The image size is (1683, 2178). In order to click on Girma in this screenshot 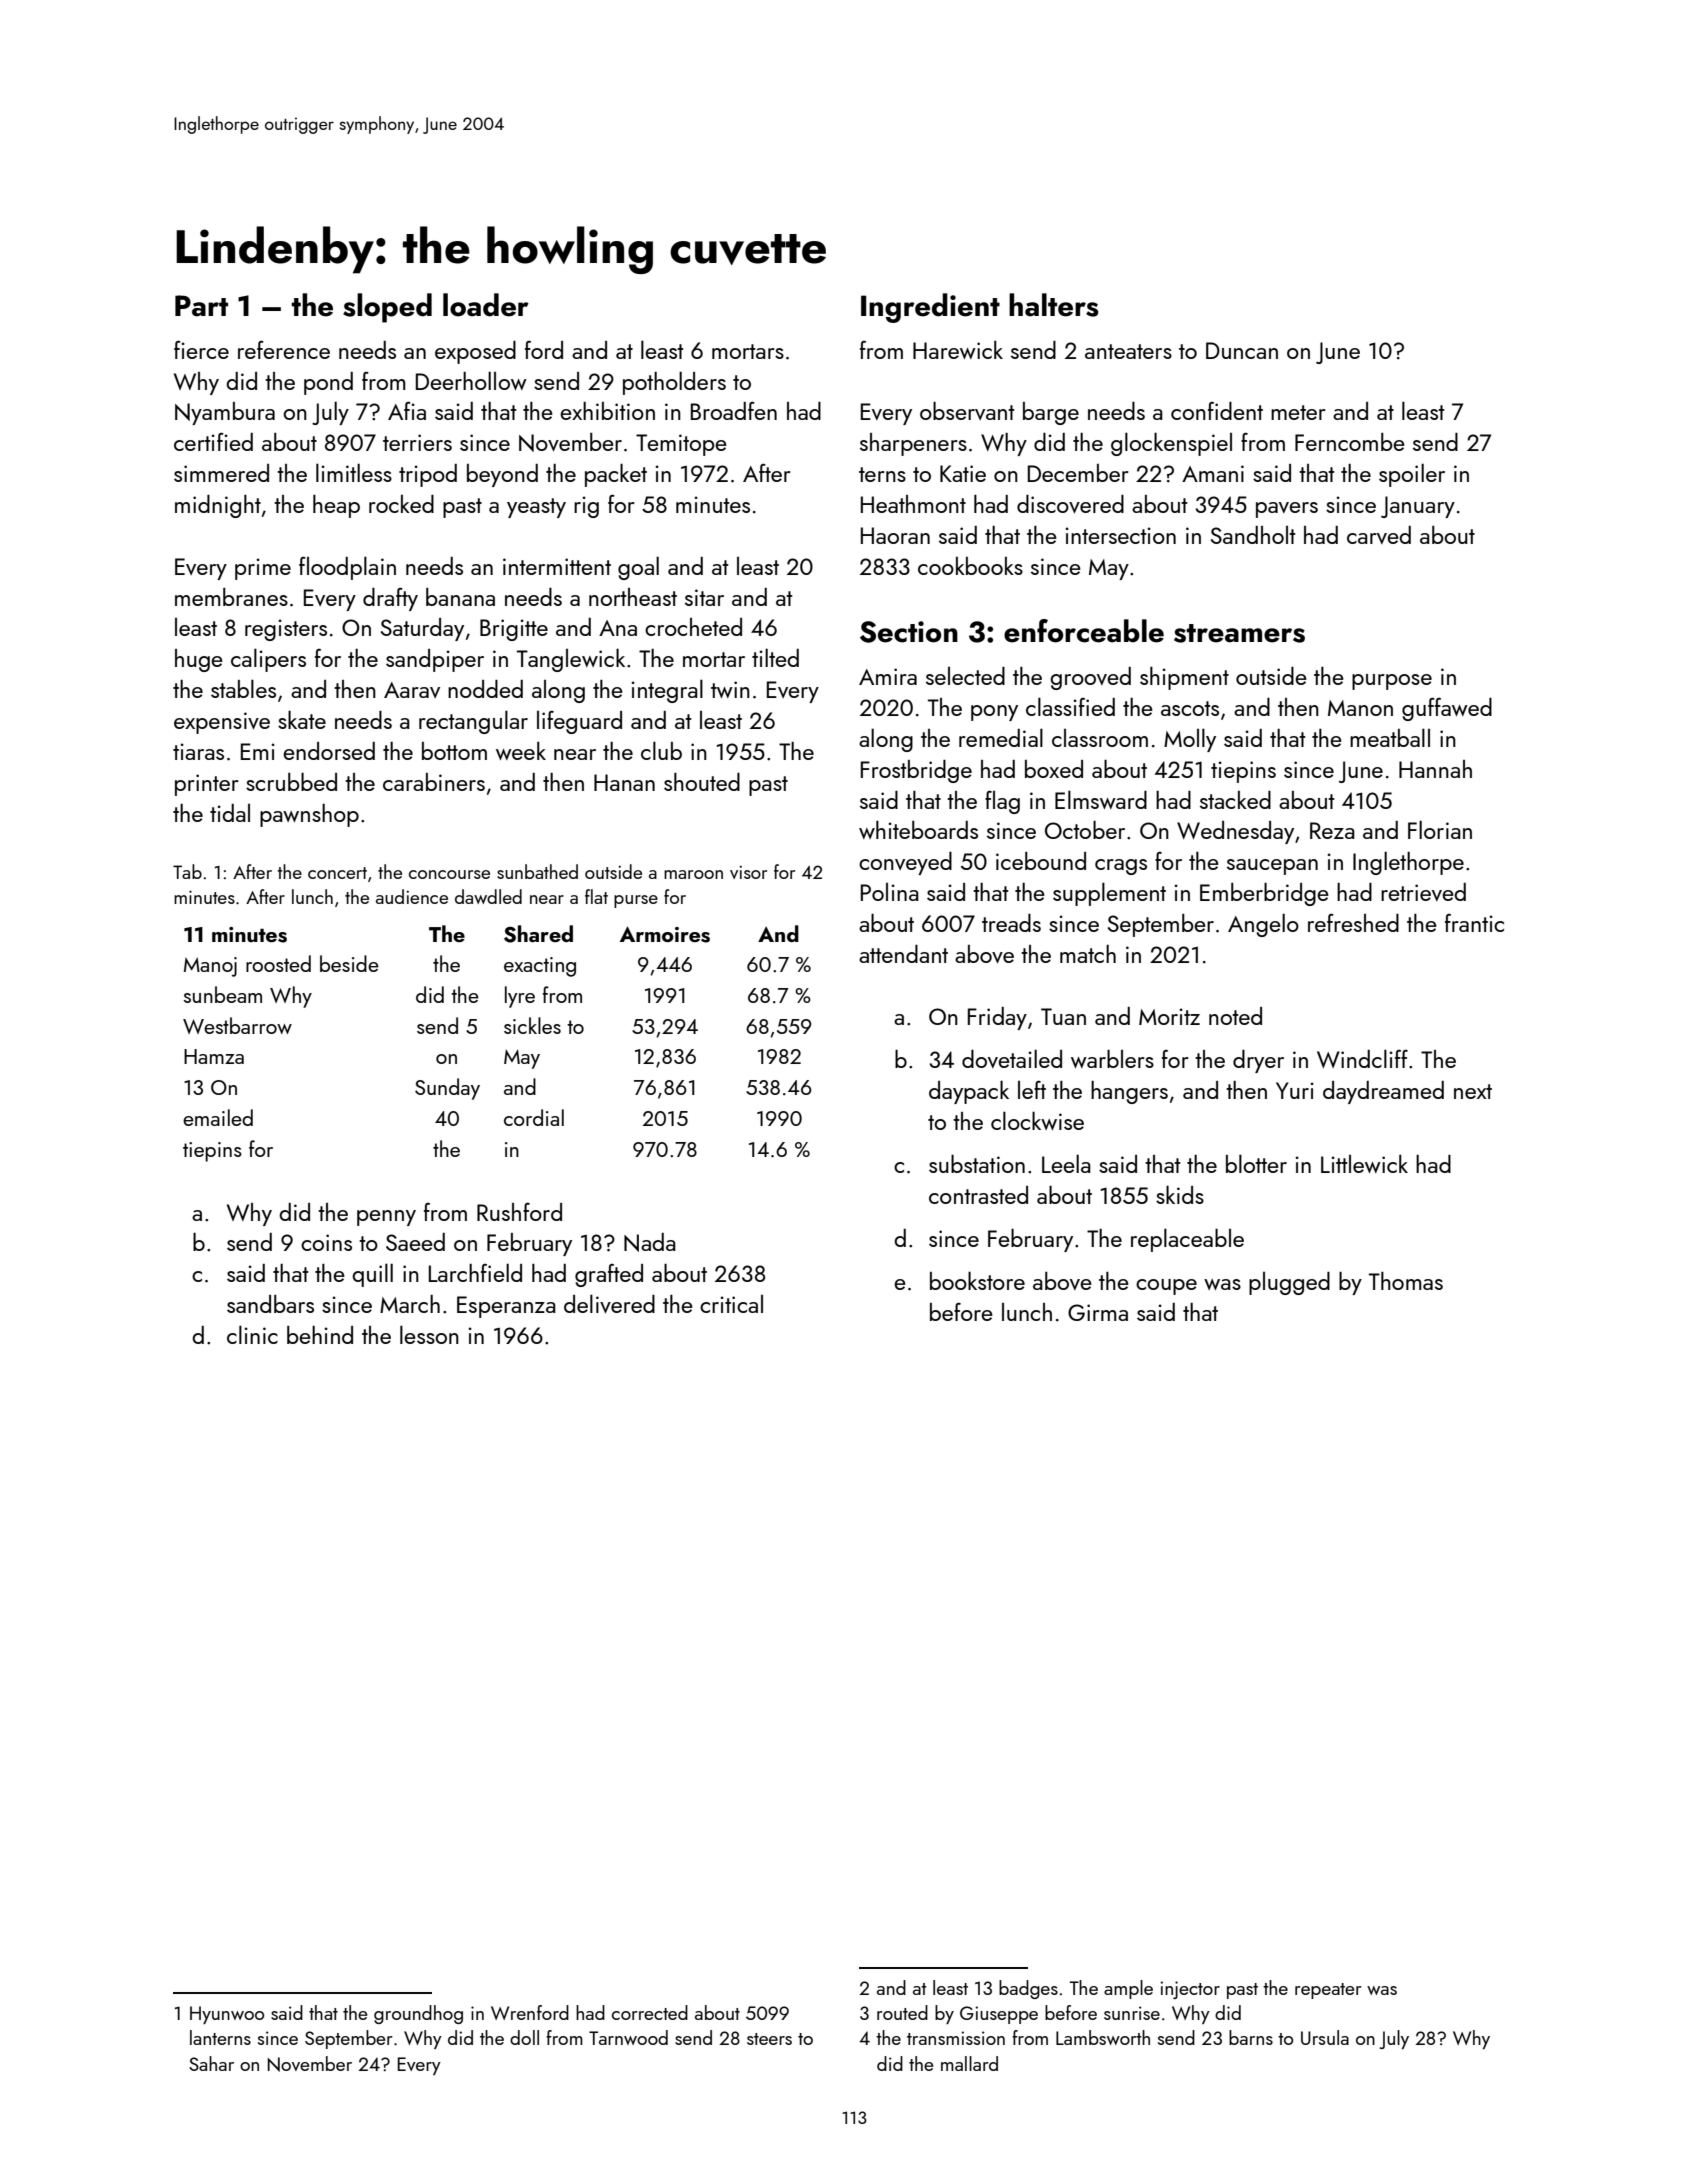, I will do `click(1098, 1312)`.
